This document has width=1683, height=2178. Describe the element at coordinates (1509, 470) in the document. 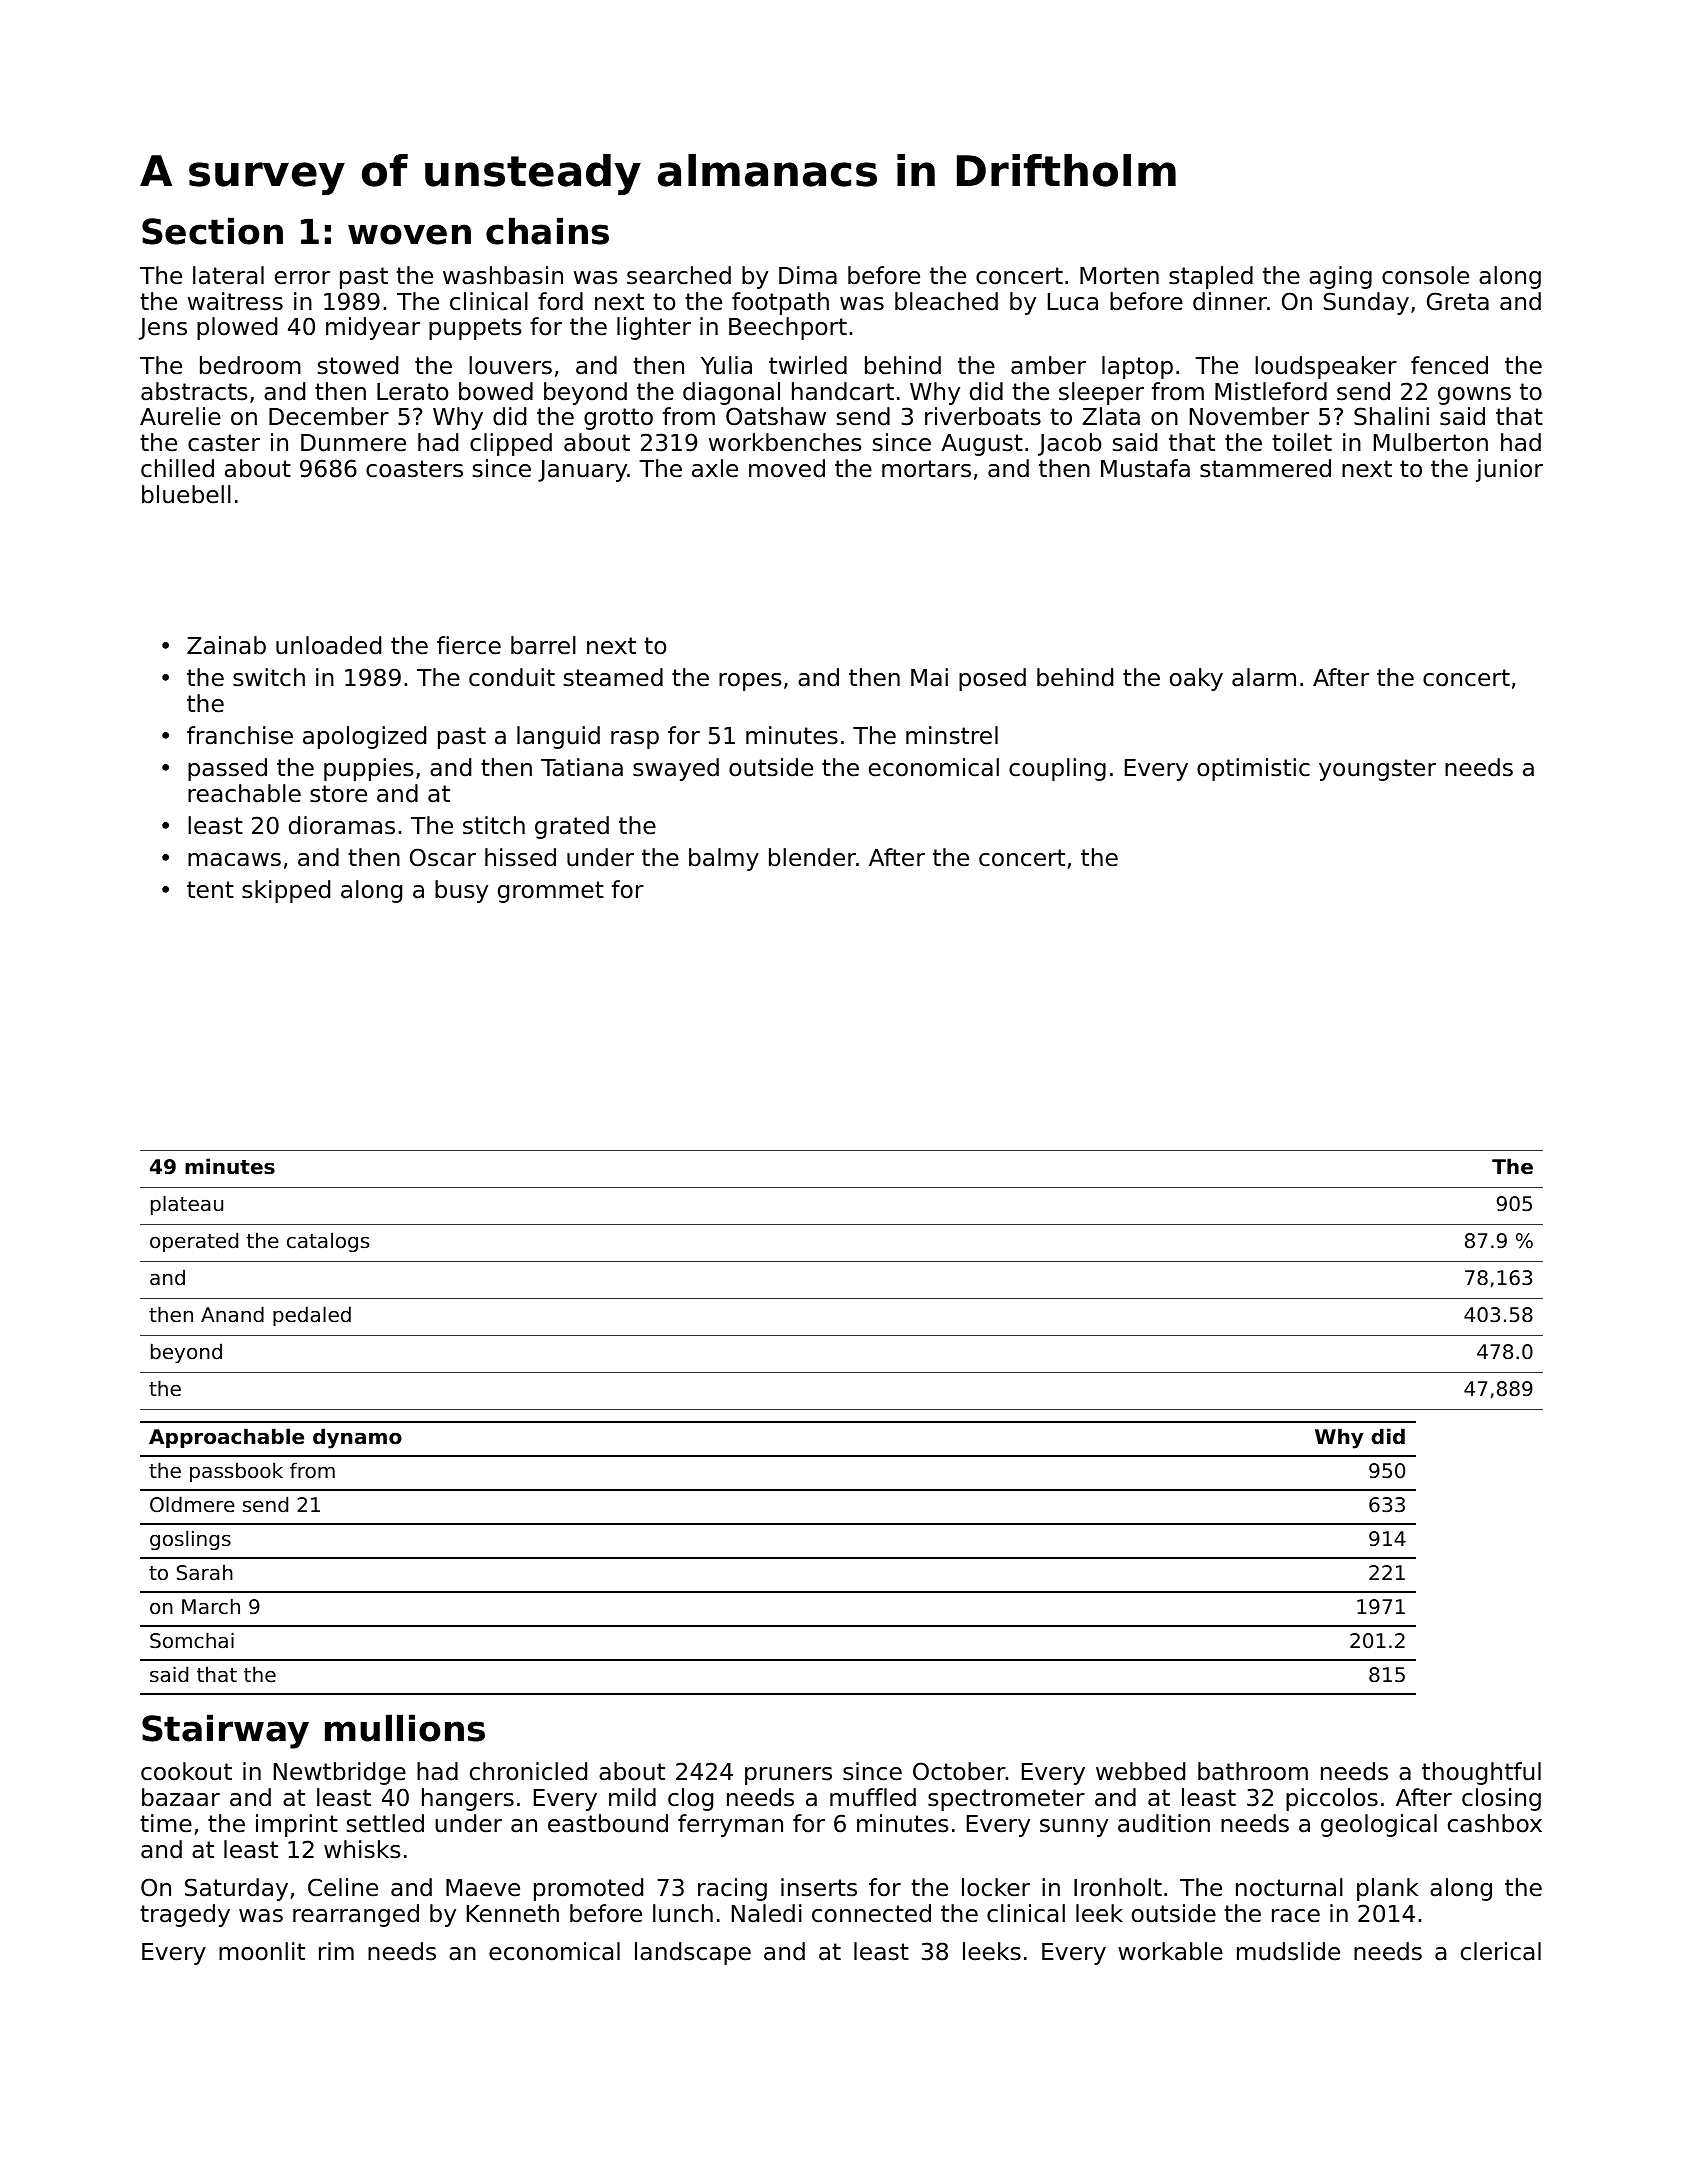

I see `junior` at that location.
